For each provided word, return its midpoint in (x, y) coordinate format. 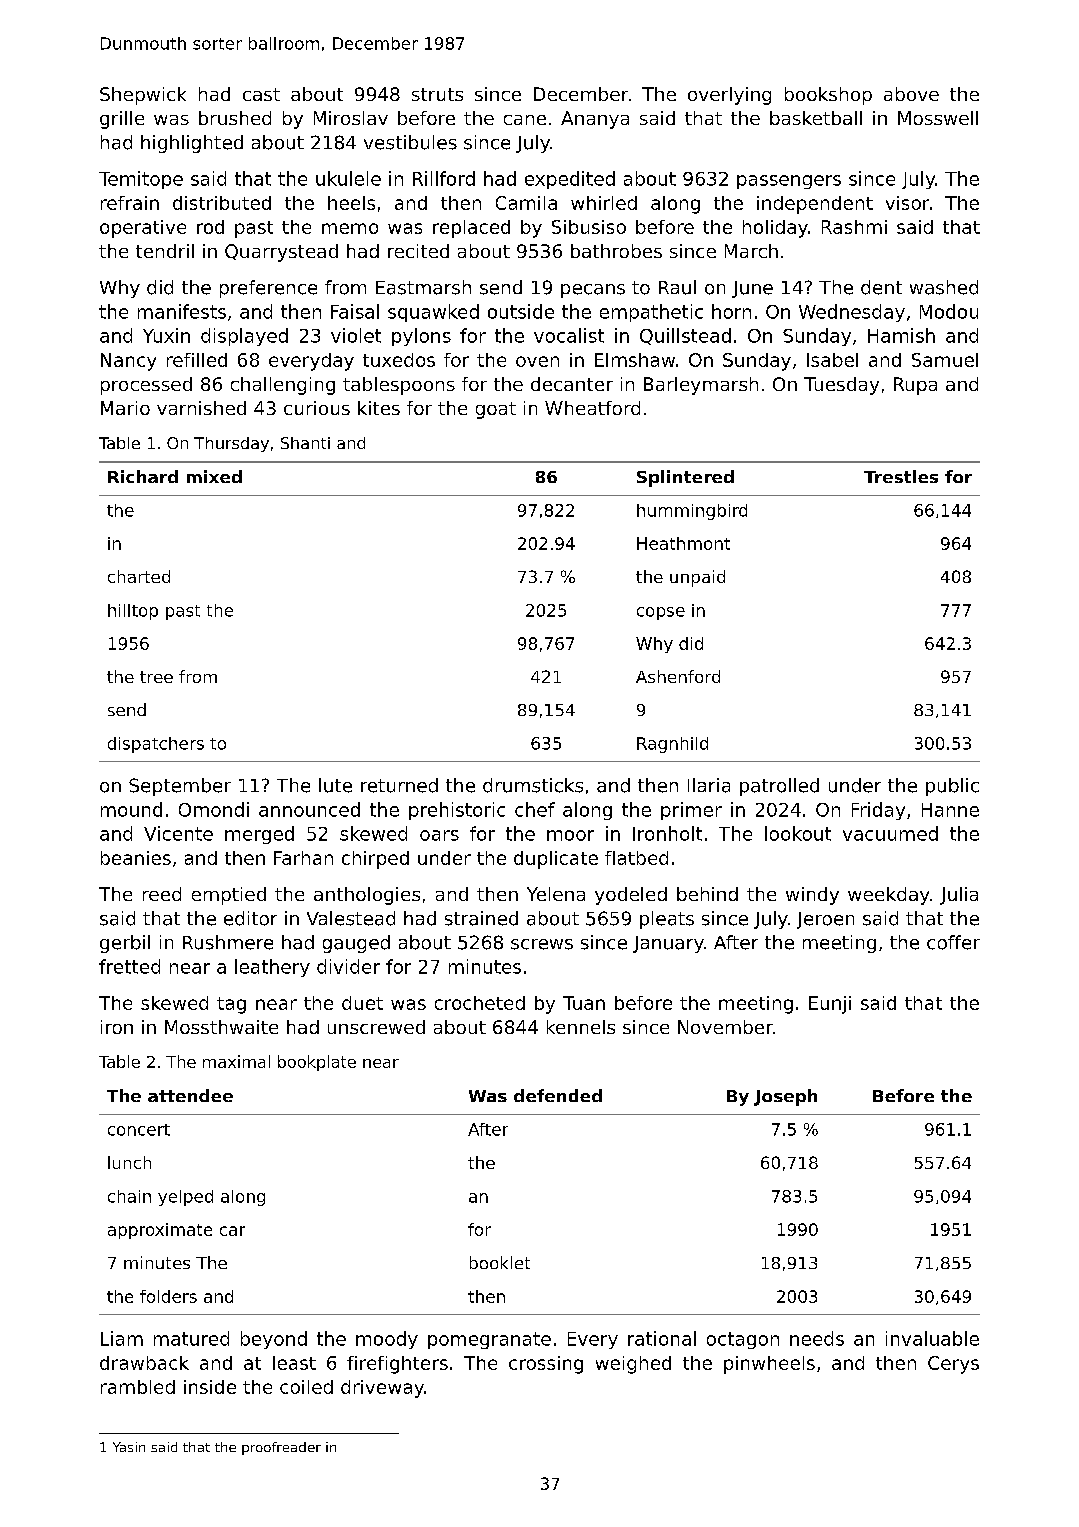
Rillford (444, 178)
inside (210, 1387)
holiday (775, 229)
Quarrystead (281, 253)
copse (661, 613)
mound (131, 809)
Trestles (901, 476)
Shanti (305, 443)
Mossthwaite (221, 1027)
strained (481, 918)
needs (817, 1338)
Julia (959, 896)
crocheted (480, 1003)
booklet (500, 1262)
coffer (953, 942)
